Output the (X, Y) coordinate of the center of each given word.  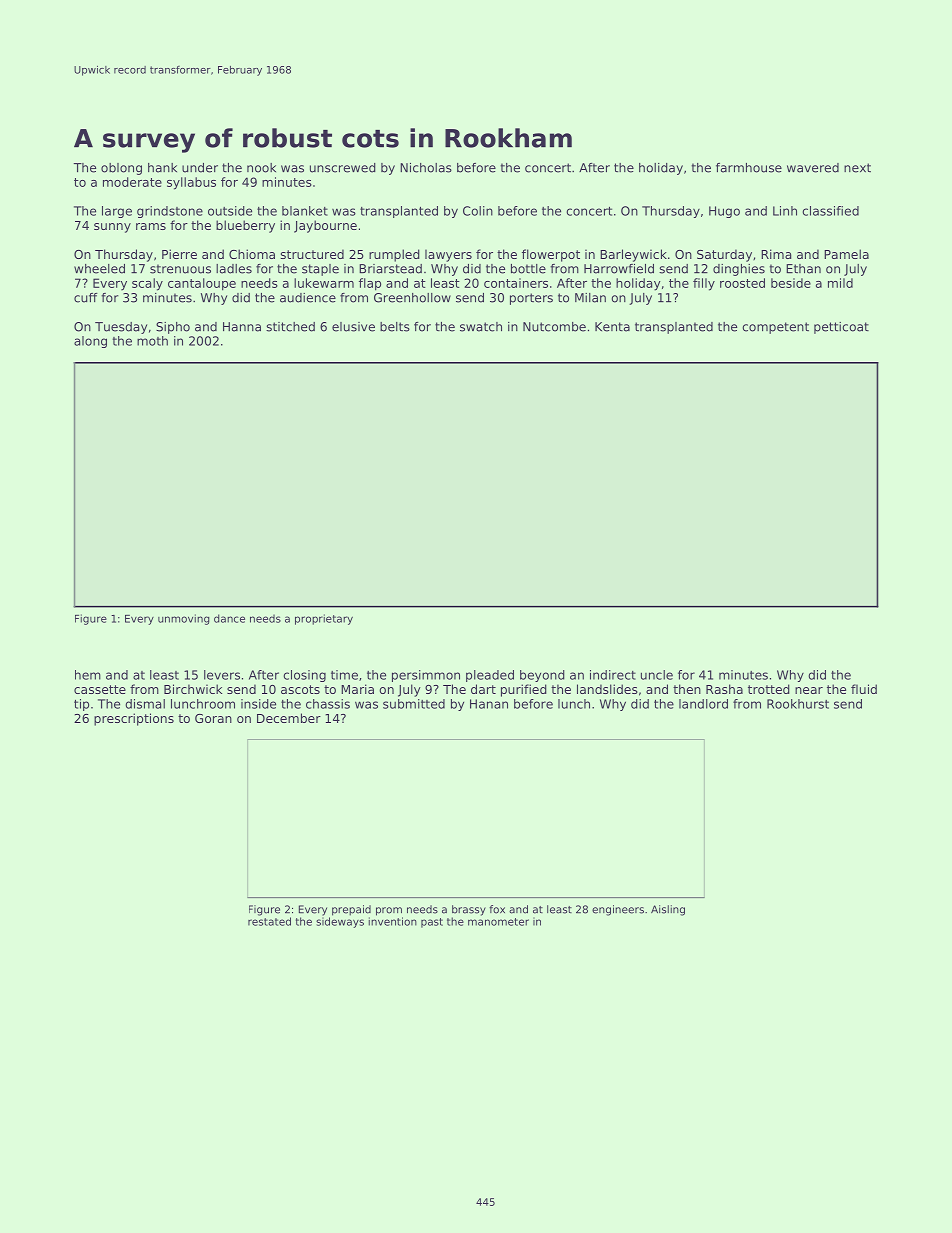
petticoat (841, 328)
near (809, 690)
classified (830, 211)
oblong (121, 169)
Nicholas (426, 168)
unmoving (184, 619)
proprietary (324, 619)
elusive (353, 327)
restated (269, 921)
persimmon (426, 676)
